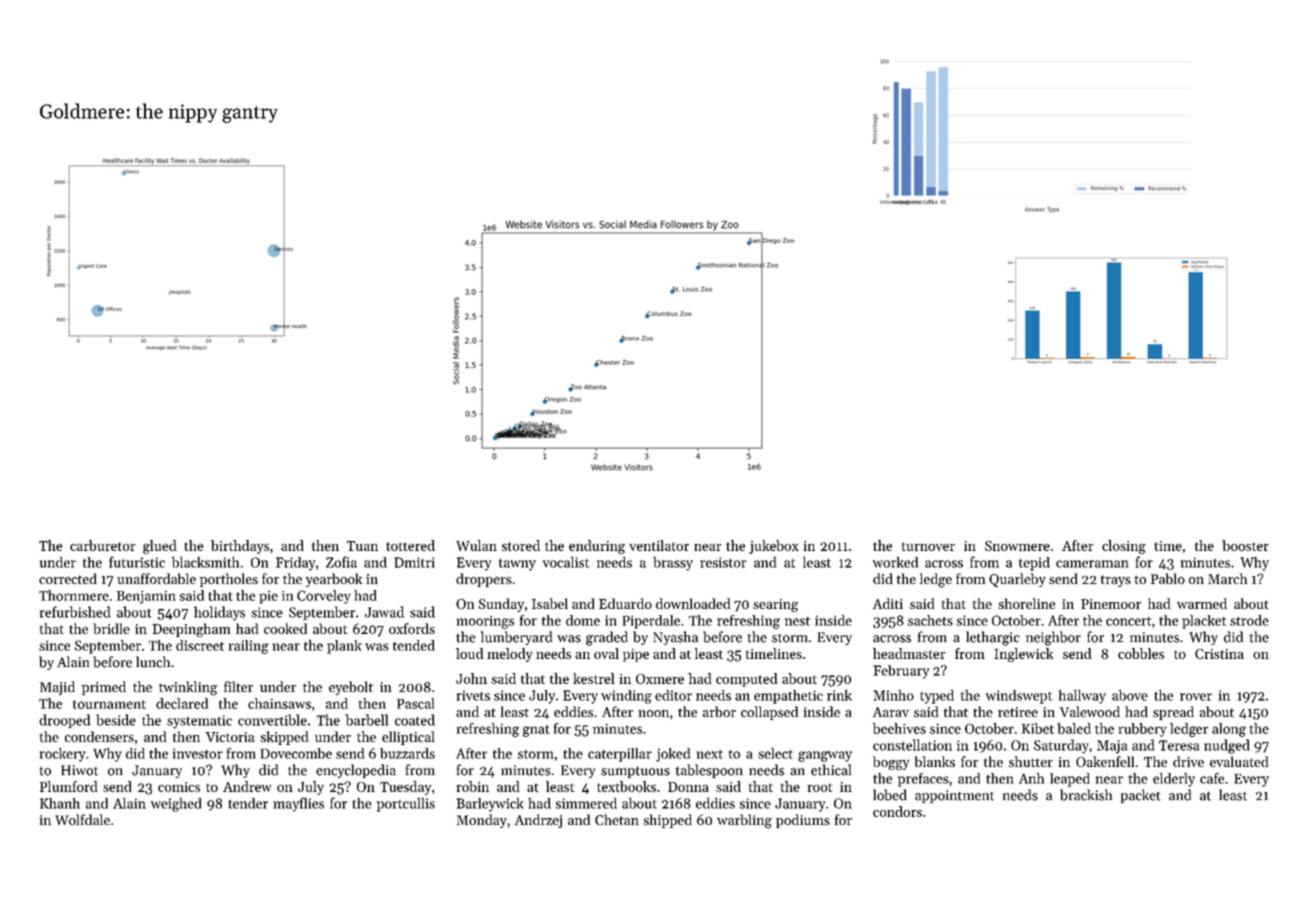 Image resolution: width=1308 pixels, height=924 pixels. I want to click on trays, so click(1116, 581).
